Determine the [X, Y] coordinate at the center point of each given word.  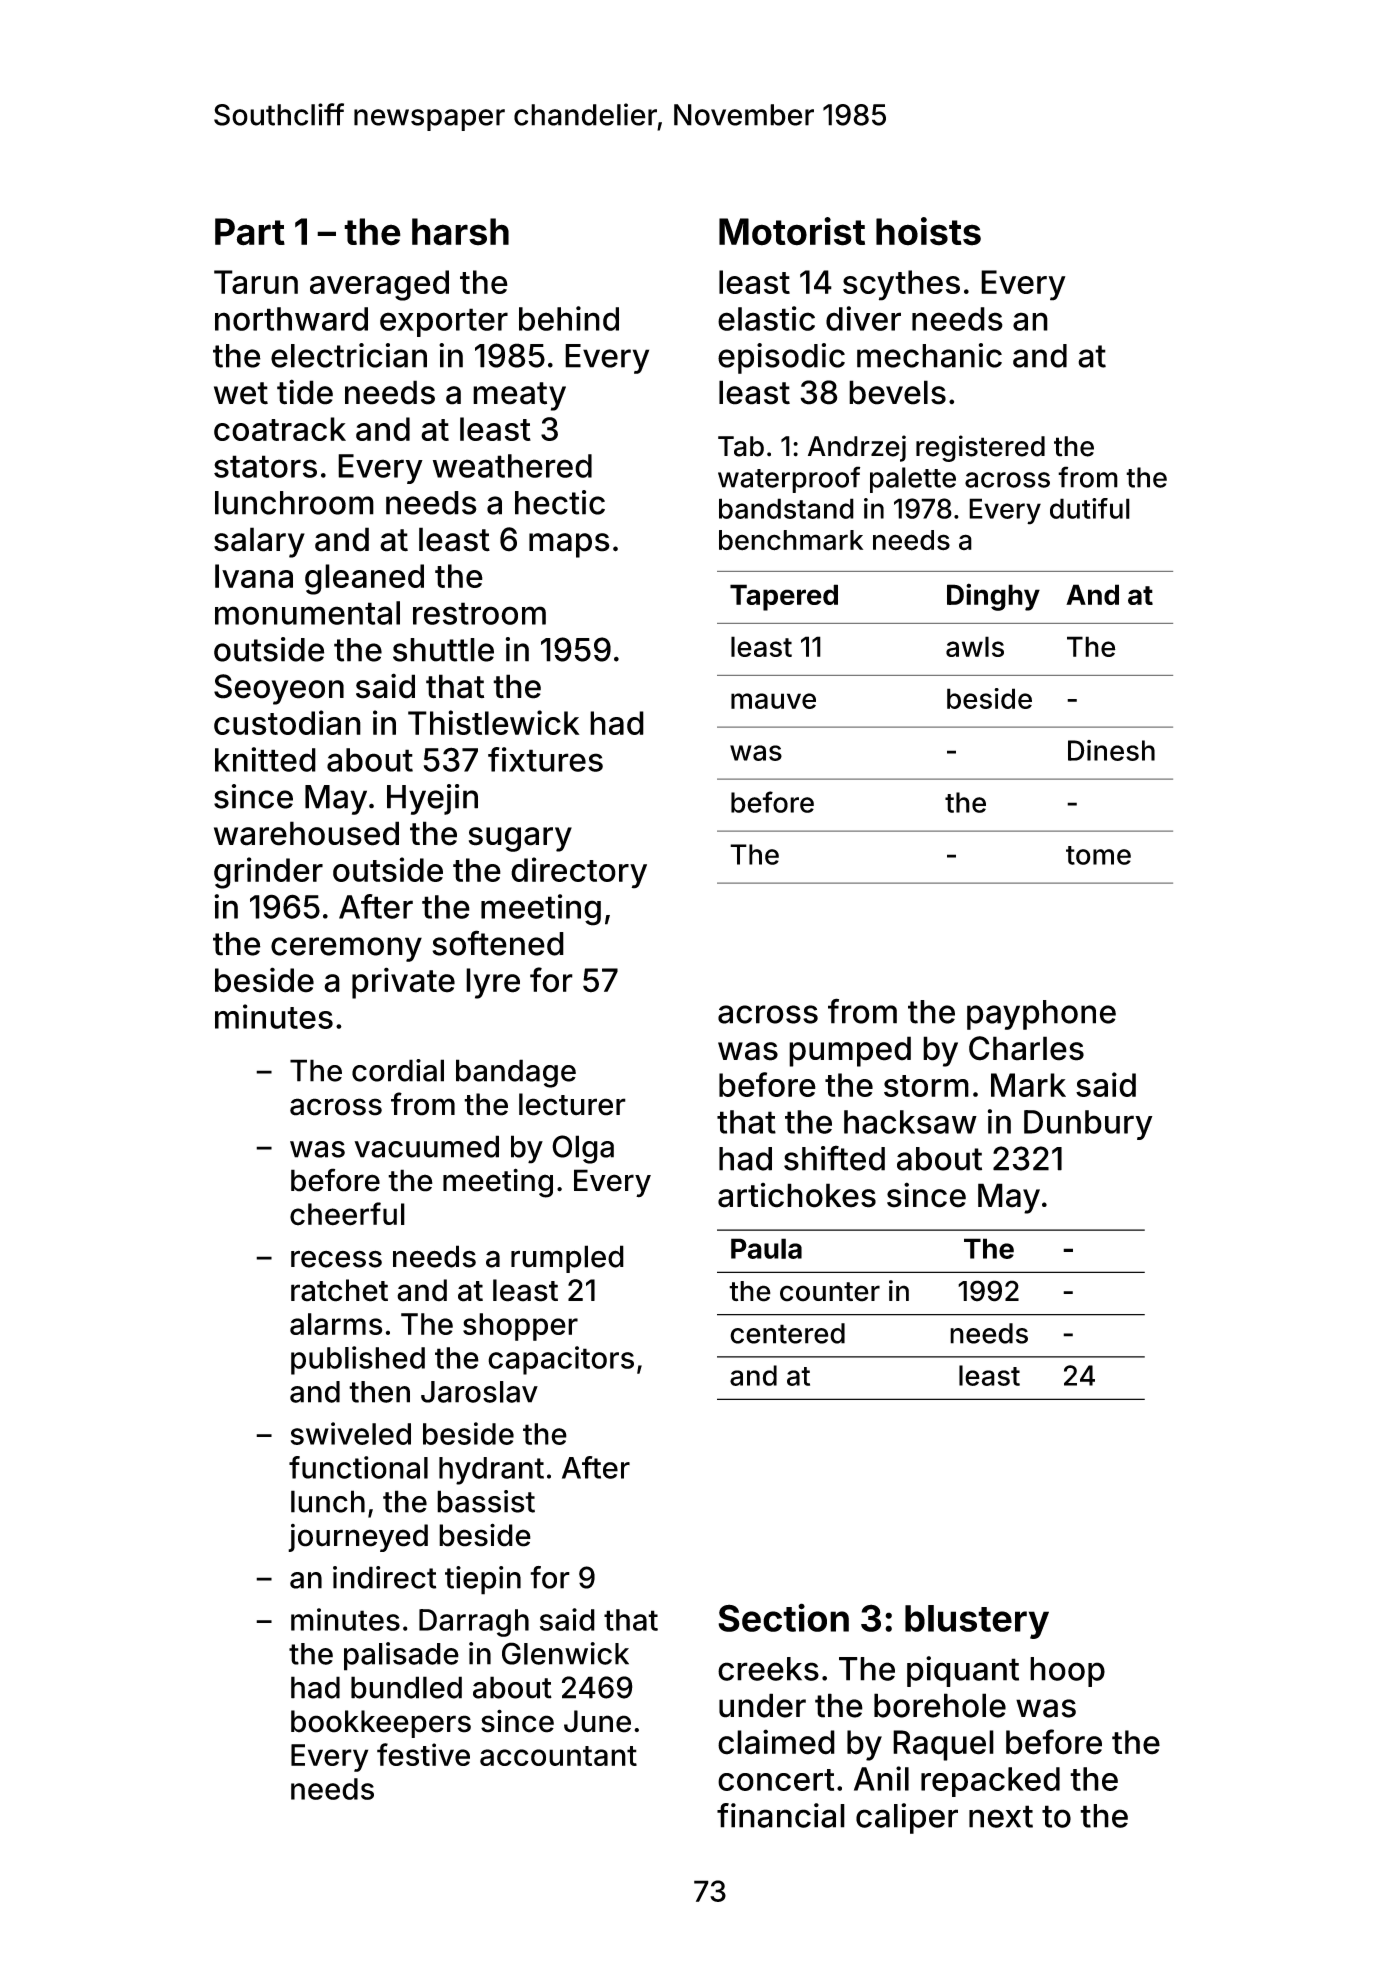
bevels [897, 392]
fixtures [545, 759]
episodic [781, 358]
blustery [977, 1622]
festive [423, 1754]
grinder [268, 873]
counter [830, 1292]
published [358, 1360]
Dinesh [1111, 750]
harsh [460, 232]
